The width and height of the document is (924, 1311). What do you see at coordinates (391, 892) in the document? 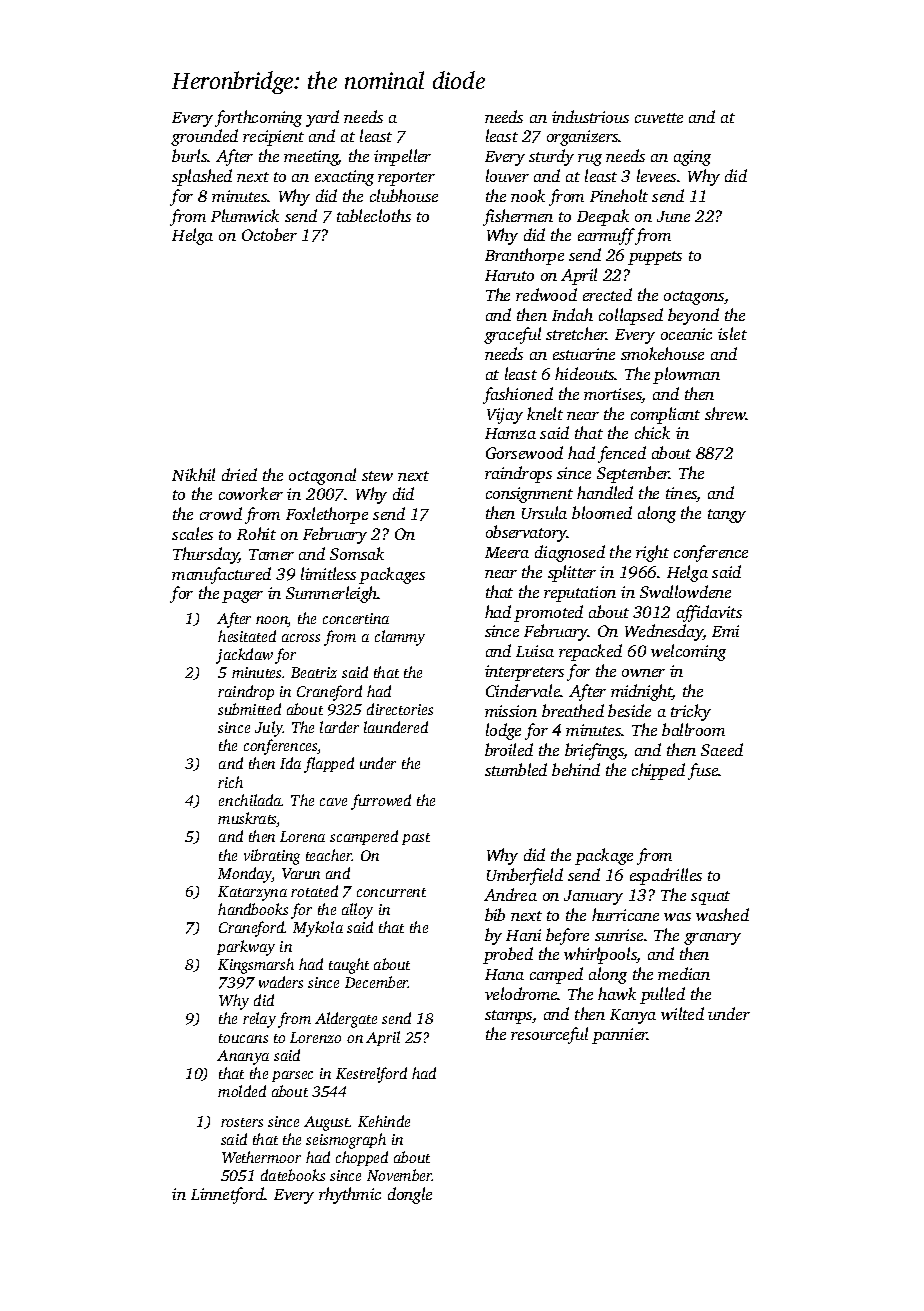
I see `concurrent` at bounding box center [391, 892].
